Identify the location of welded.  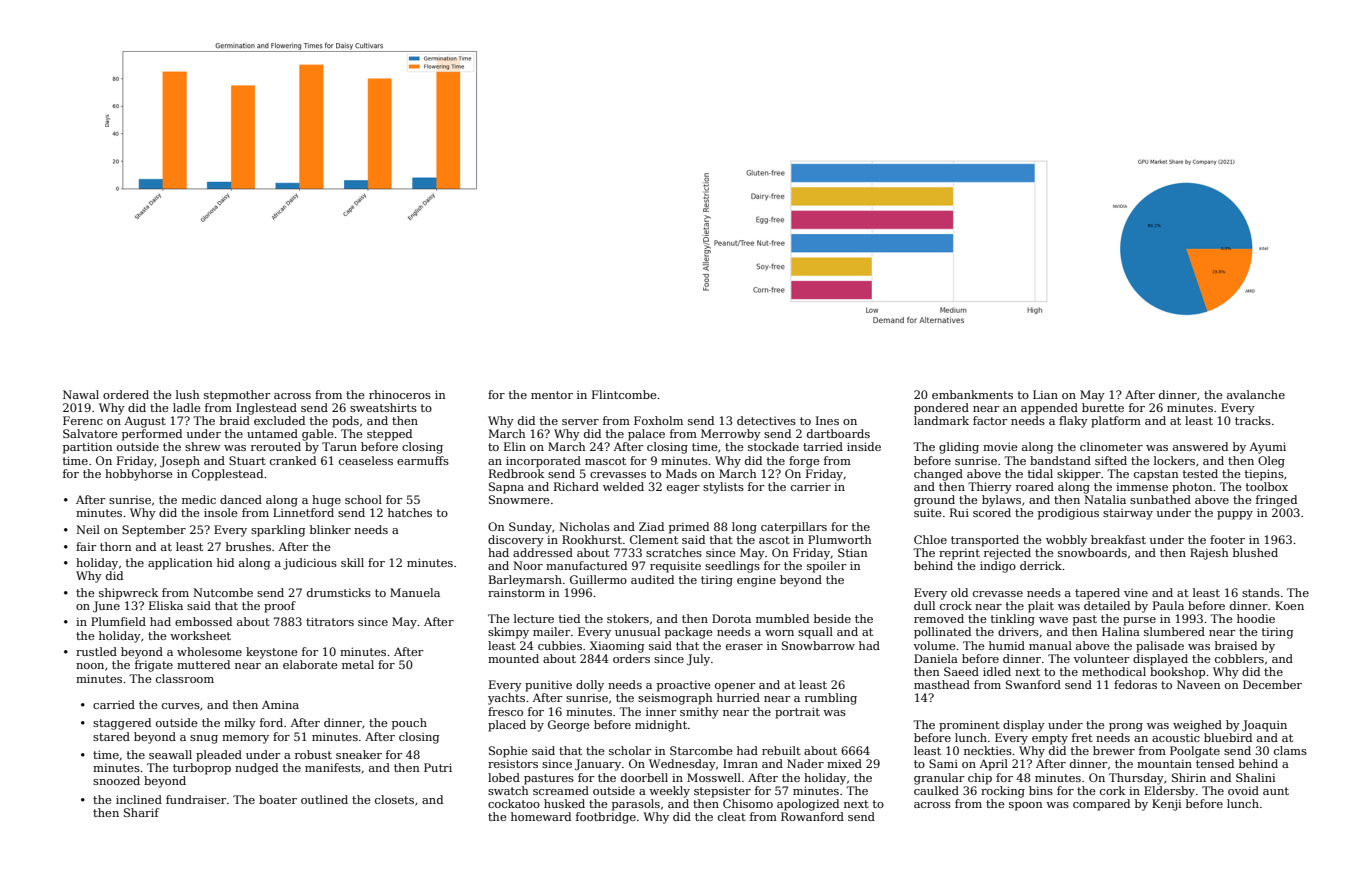
(623, 486).
